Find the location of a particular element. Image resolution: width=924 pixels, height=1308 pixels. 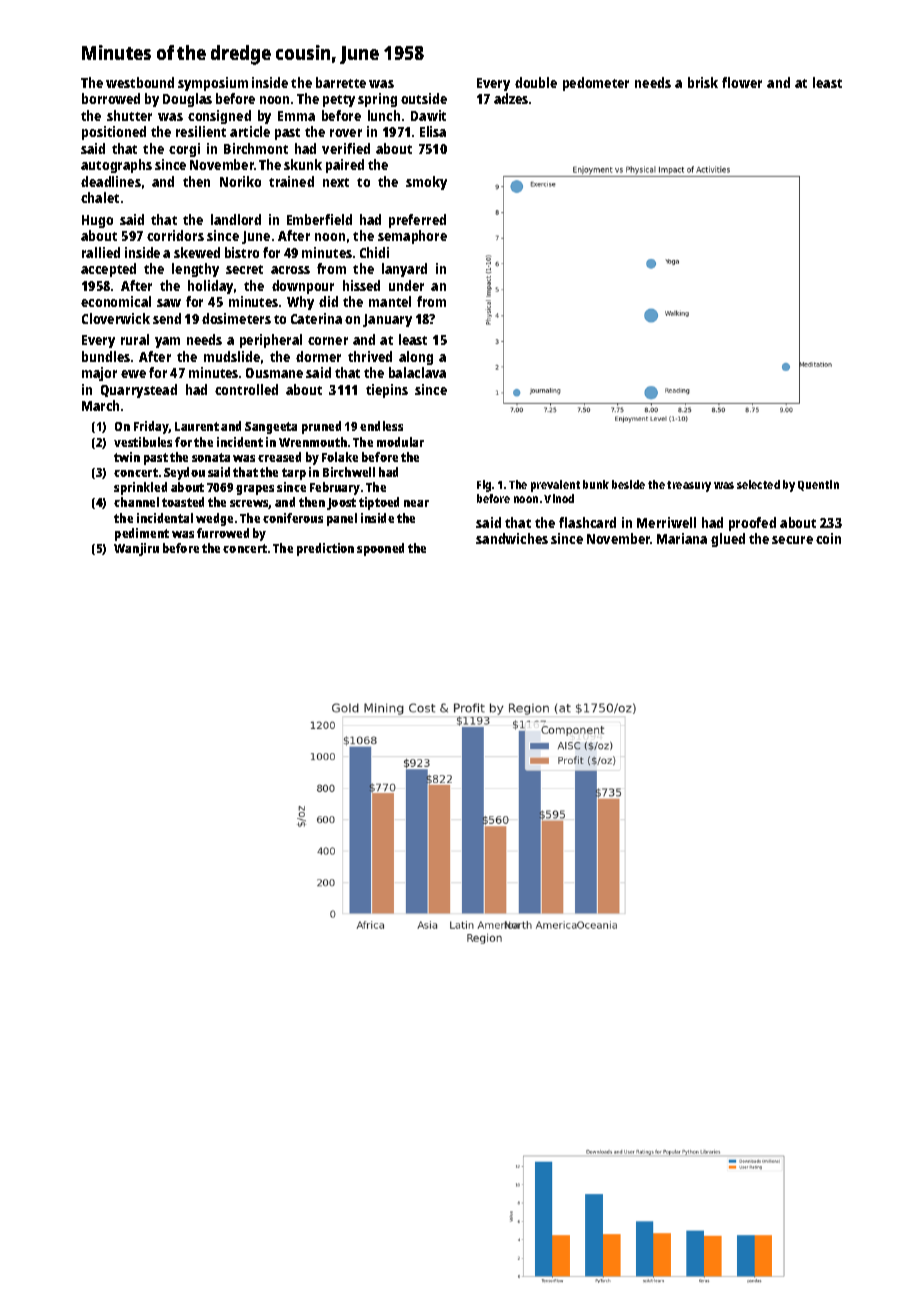

bunk is located at coordinates (596, 484).
